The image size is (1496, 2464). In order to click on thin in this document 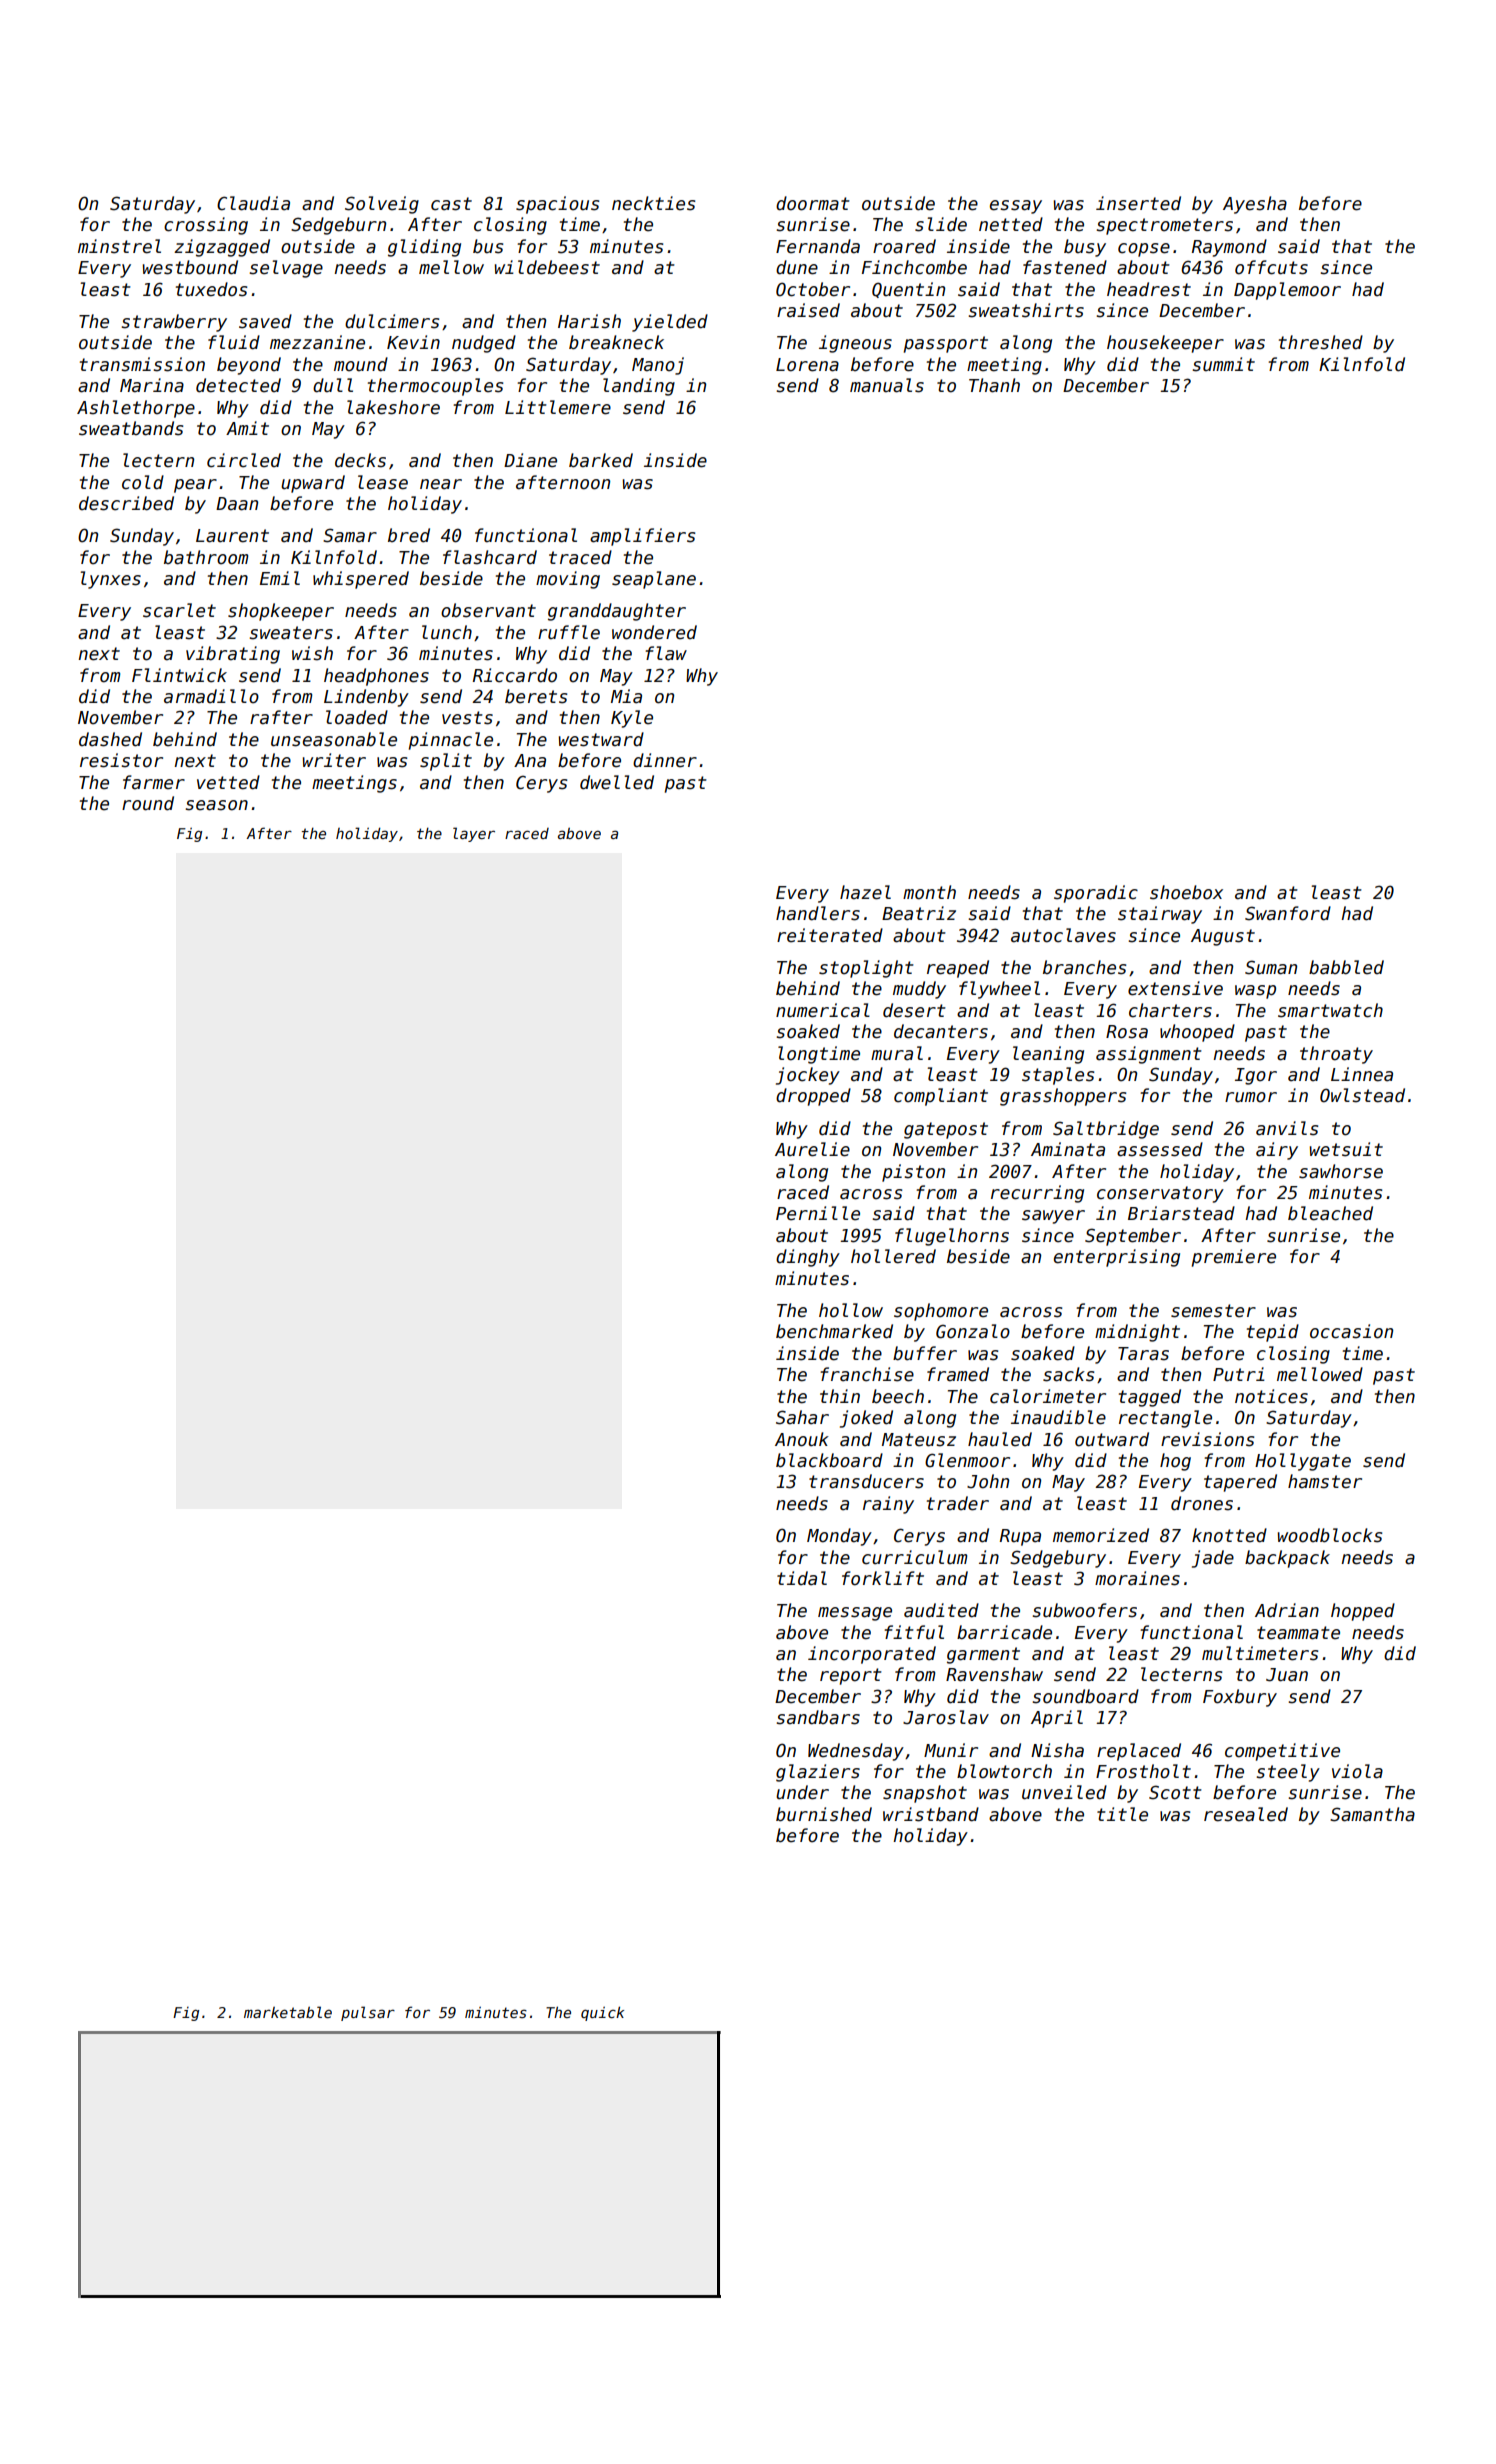, I will do `click(840, 1396)`.
